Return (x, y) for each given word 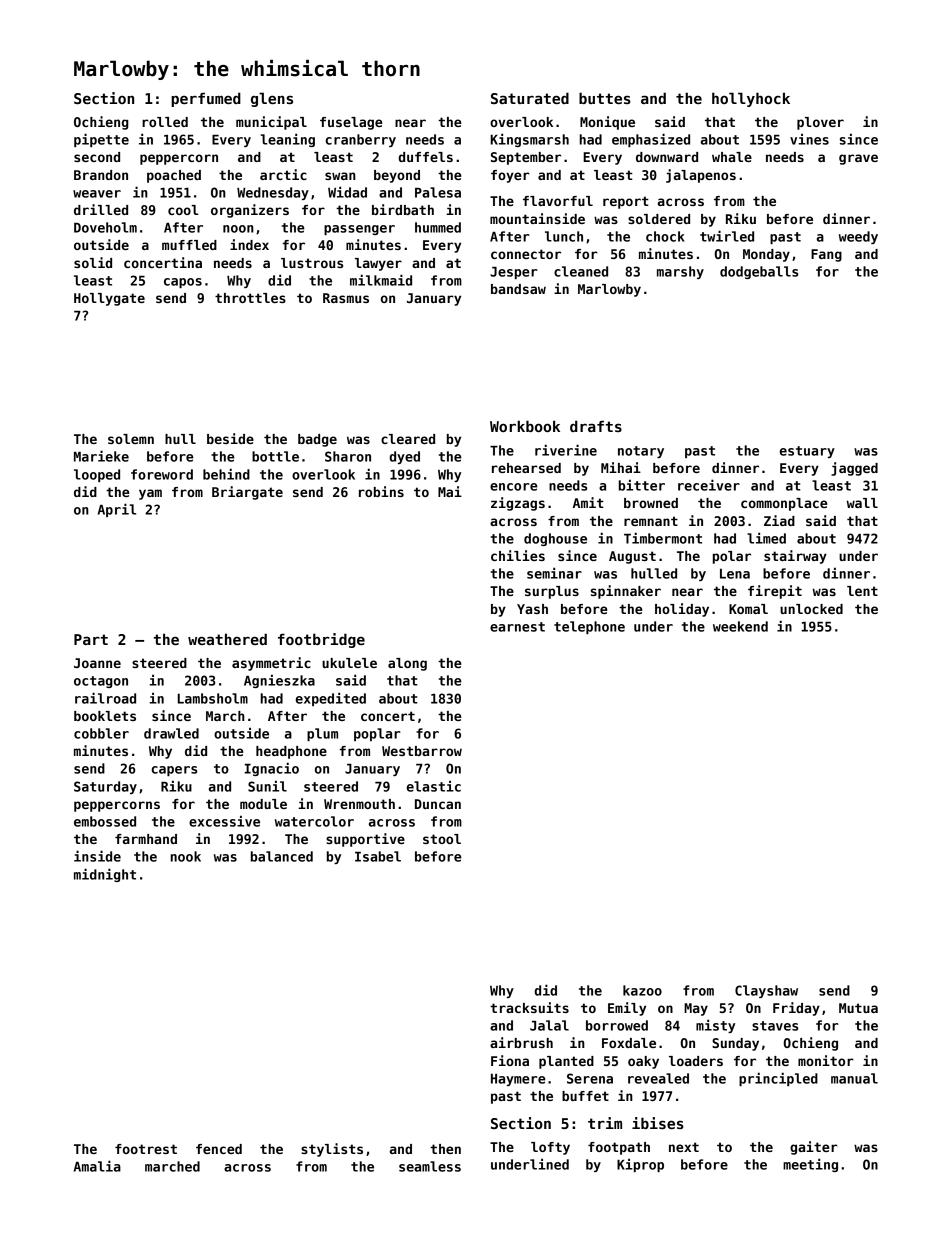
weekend (740, 626)
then (445, 1149)
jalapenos (701, 176)
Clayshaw (766, 991)
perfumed (206, 99)
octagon (101, 682)
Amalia (97, 1166)
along (407, 664)
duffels (425, 157)
